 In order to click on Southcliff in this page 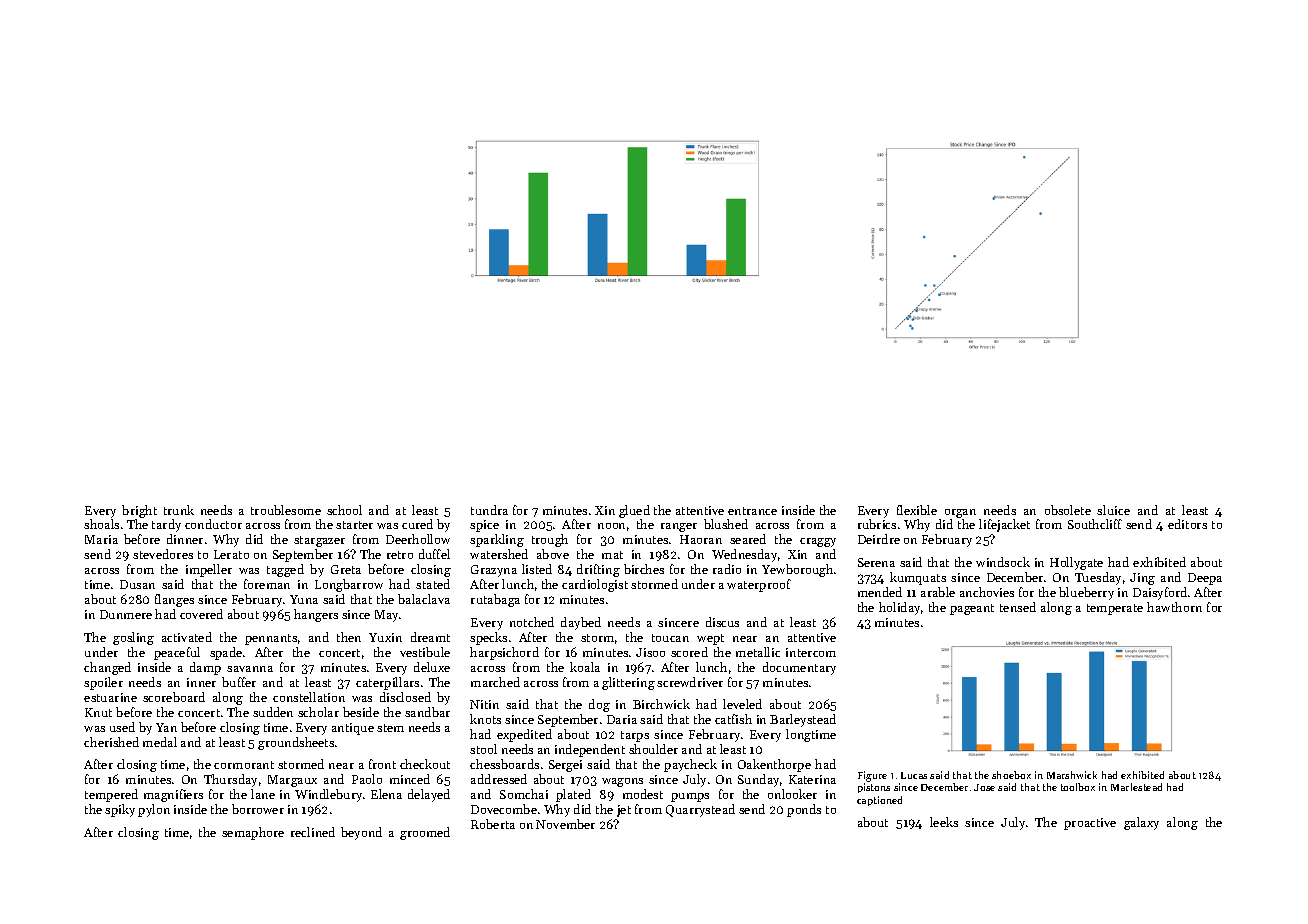, I will do `click(1095, 524)`.
